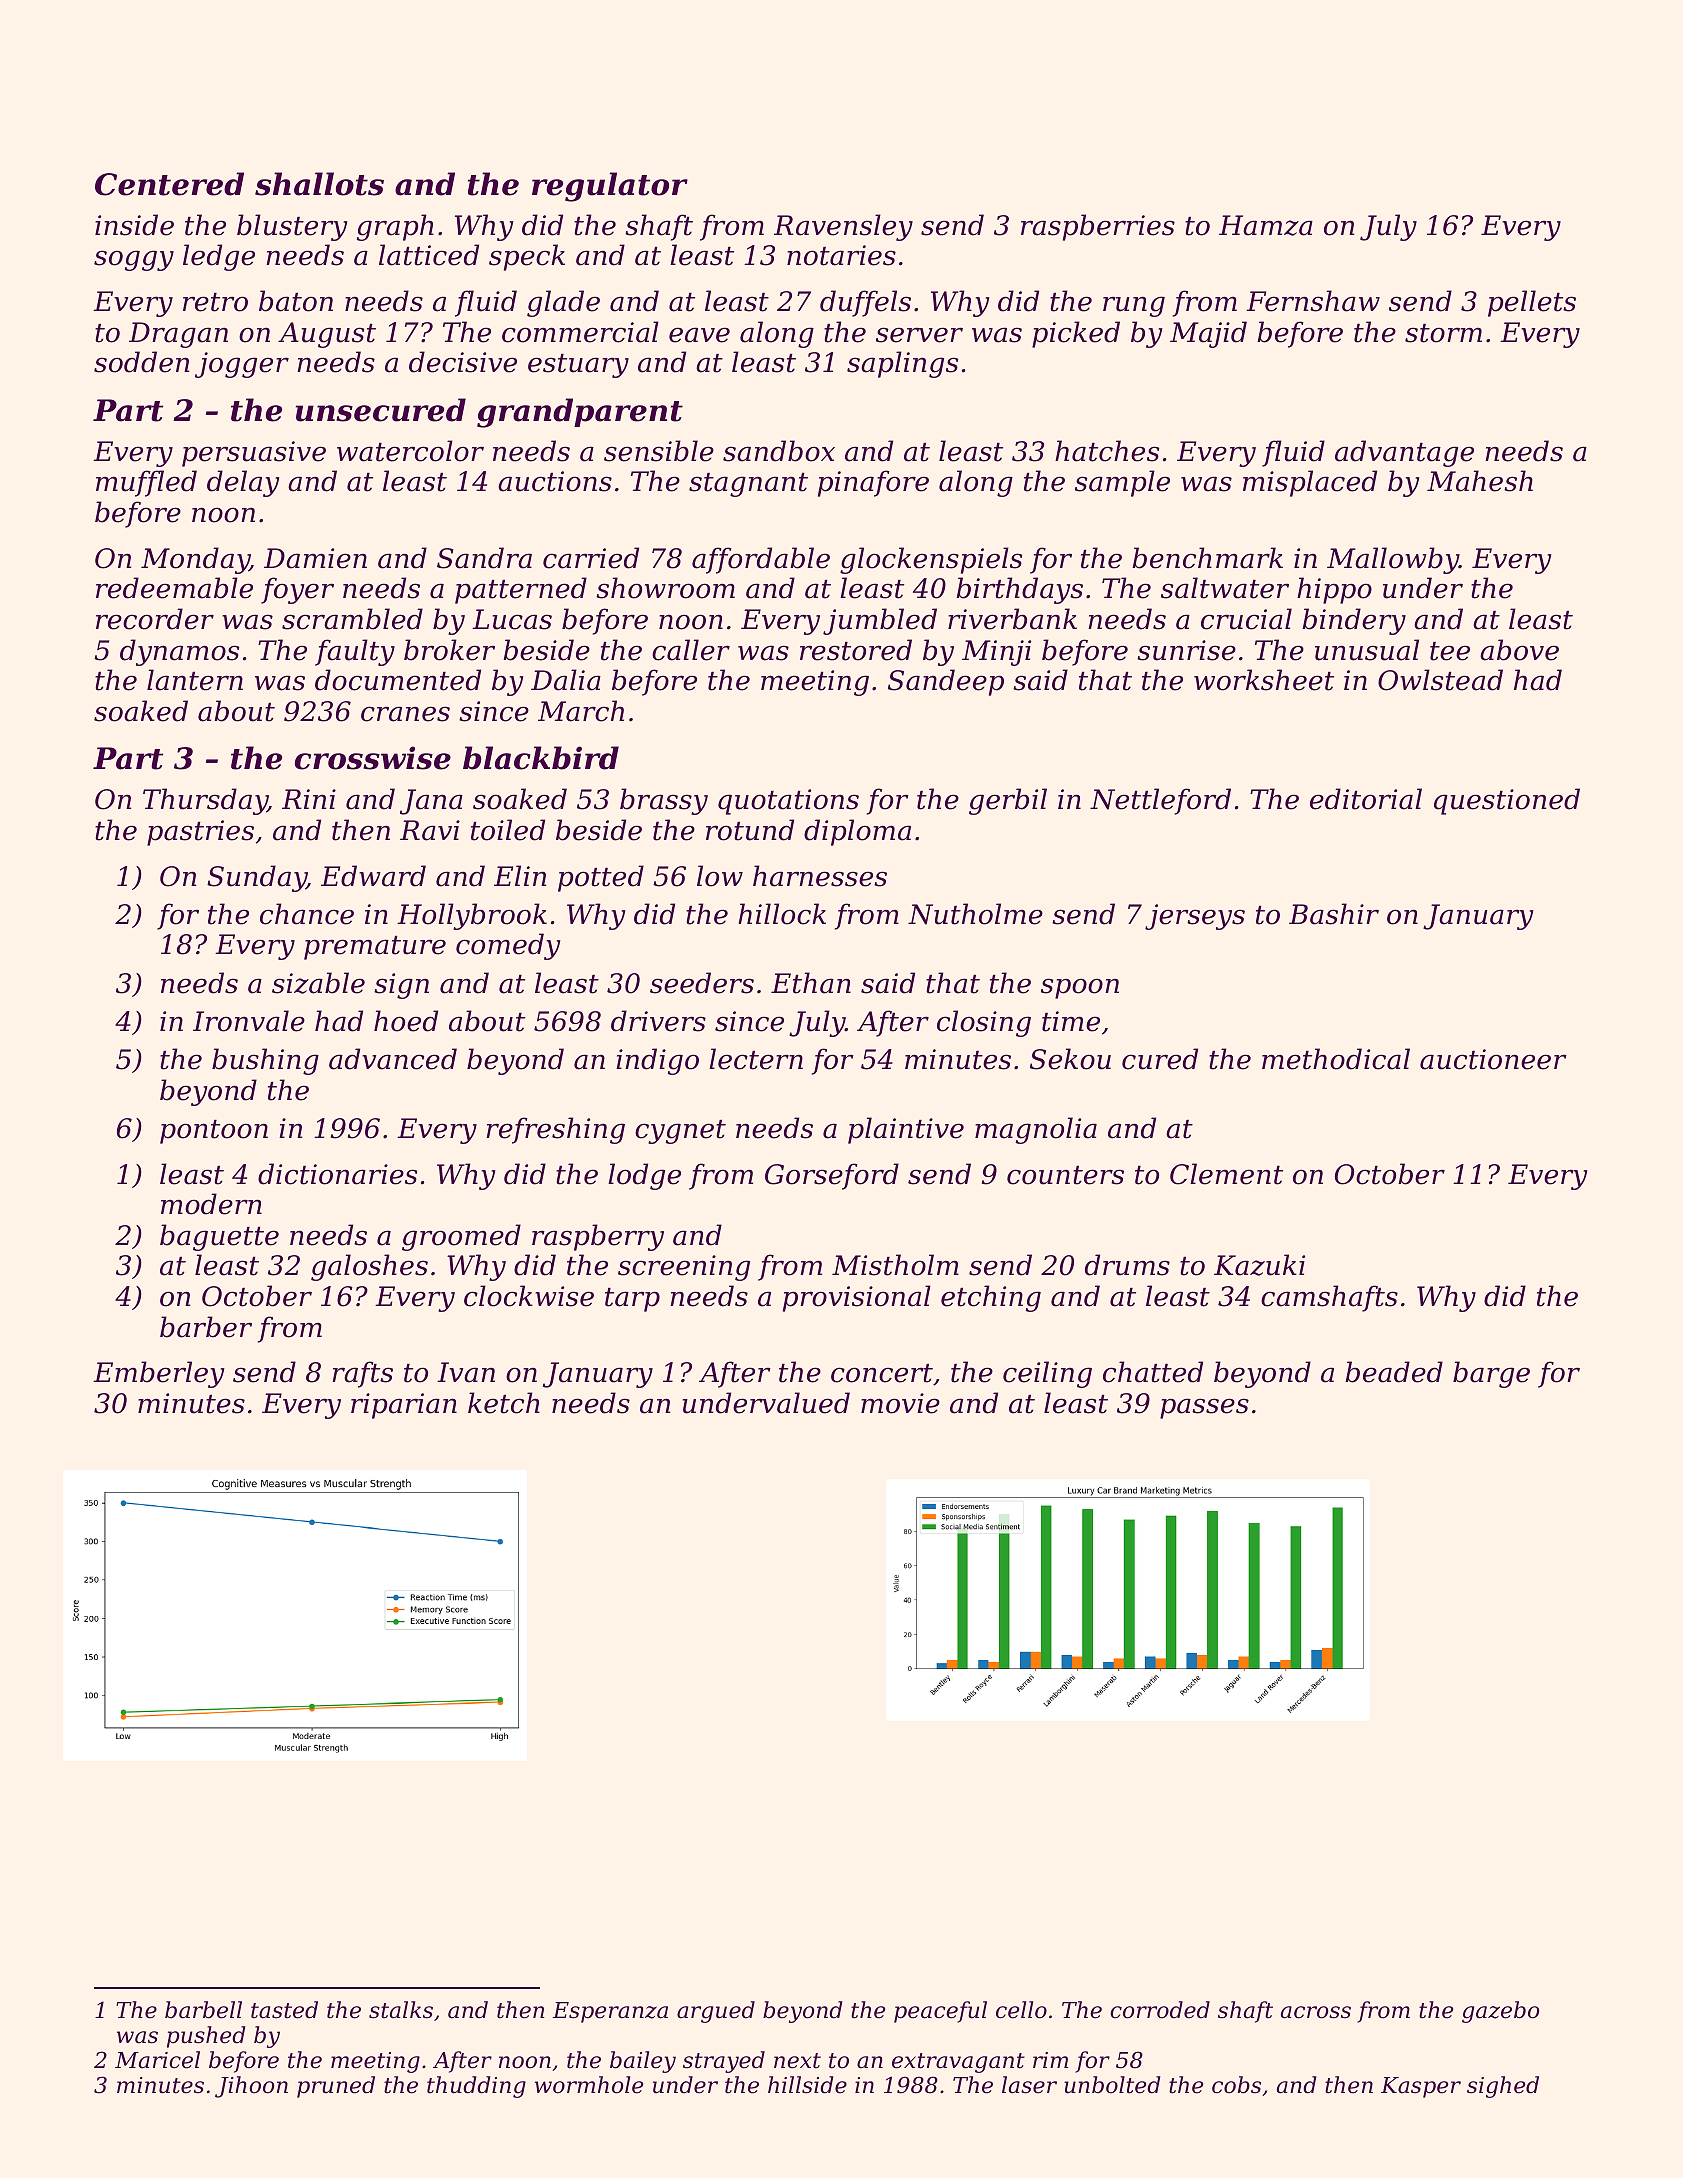 Image resolution: width=1683 pixels, height=2178 pixels. I want to click on screening, so click(684, 1268).
